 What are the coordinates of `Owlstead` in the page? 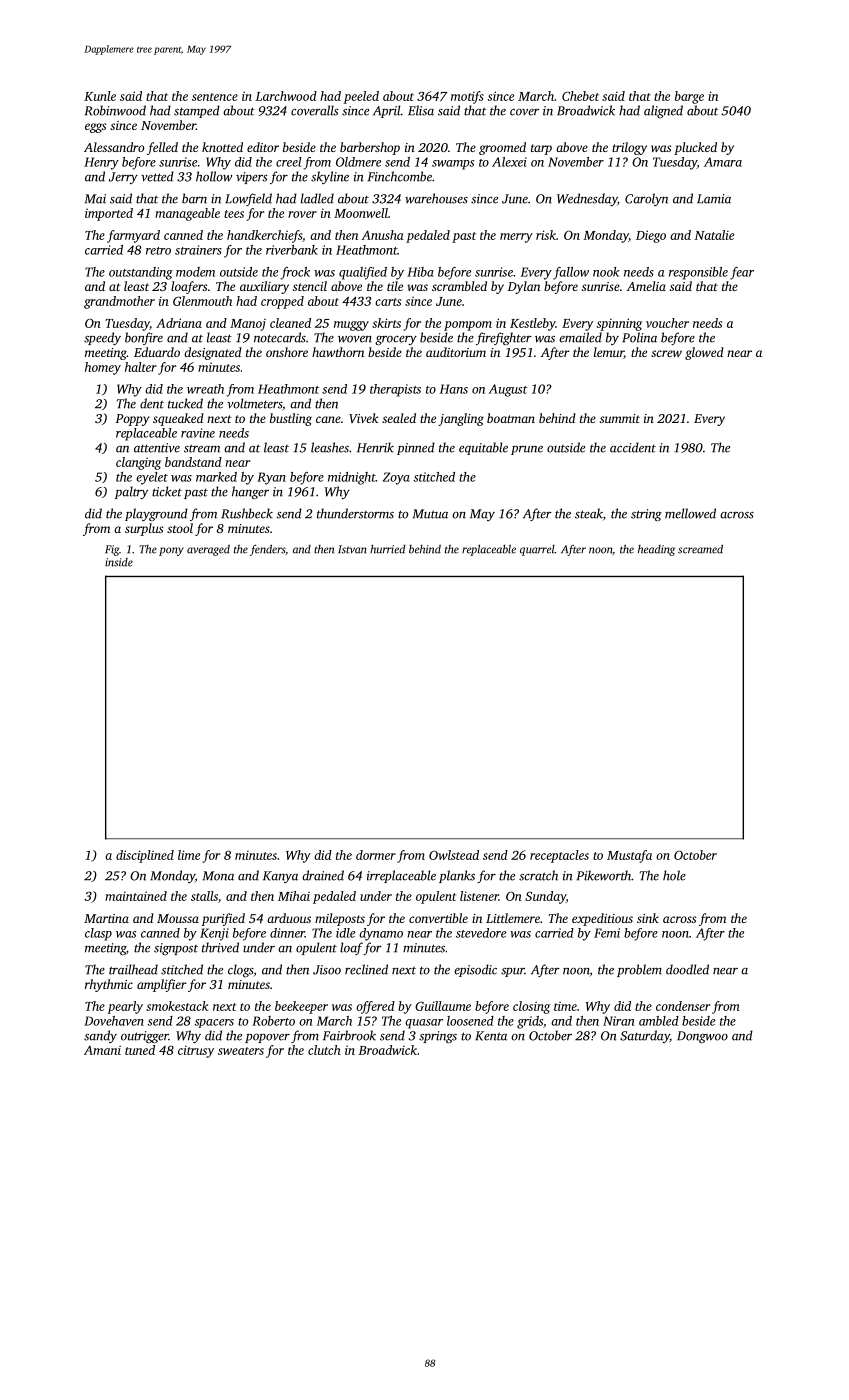 It's located at (454, 855).
